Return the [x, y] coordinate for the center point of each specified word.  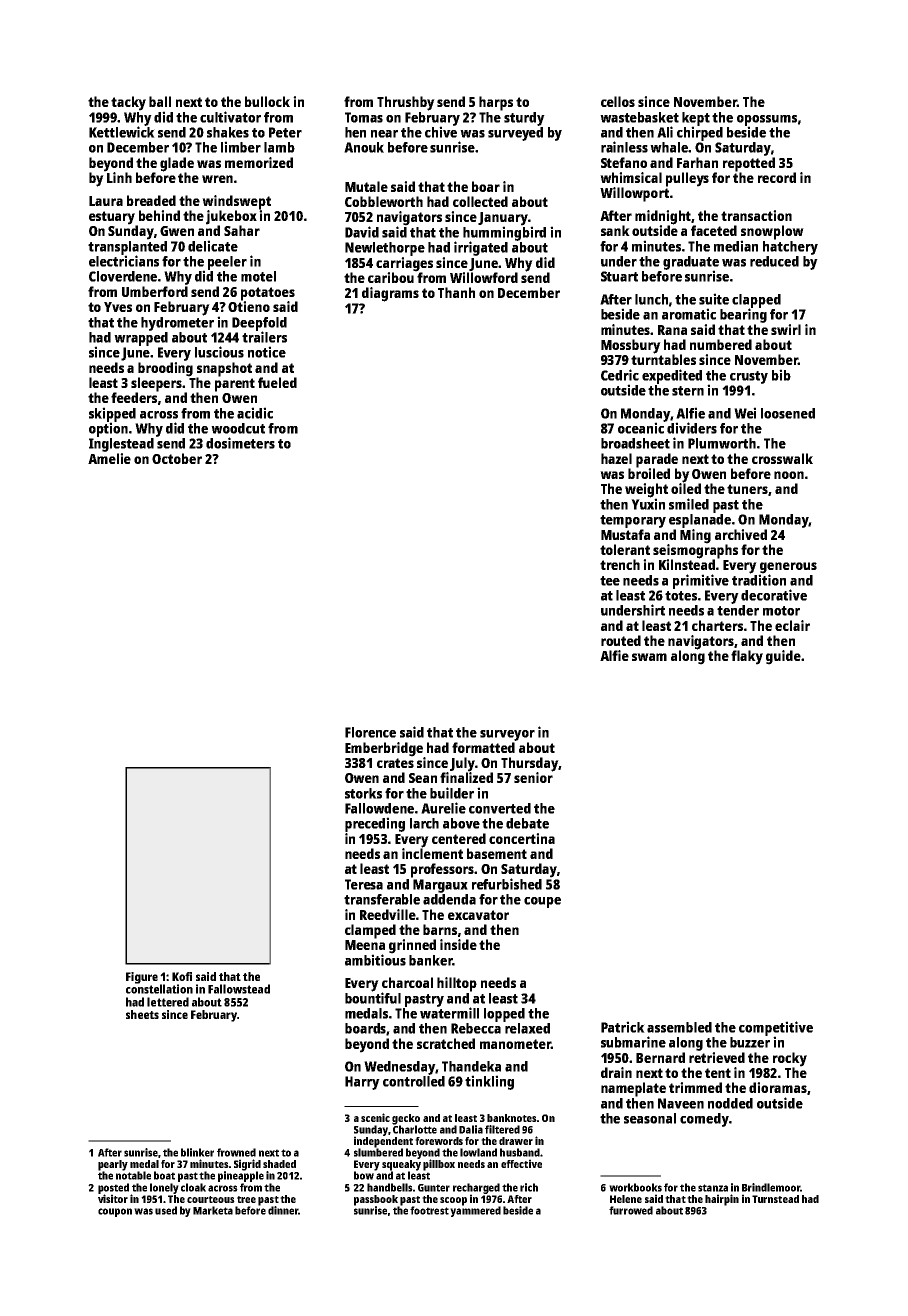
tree [246, 1199]
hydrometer [177, 324]
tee [610, 581]
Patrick [623, 1027]
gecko [406, 1119]
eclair [792, 625]
